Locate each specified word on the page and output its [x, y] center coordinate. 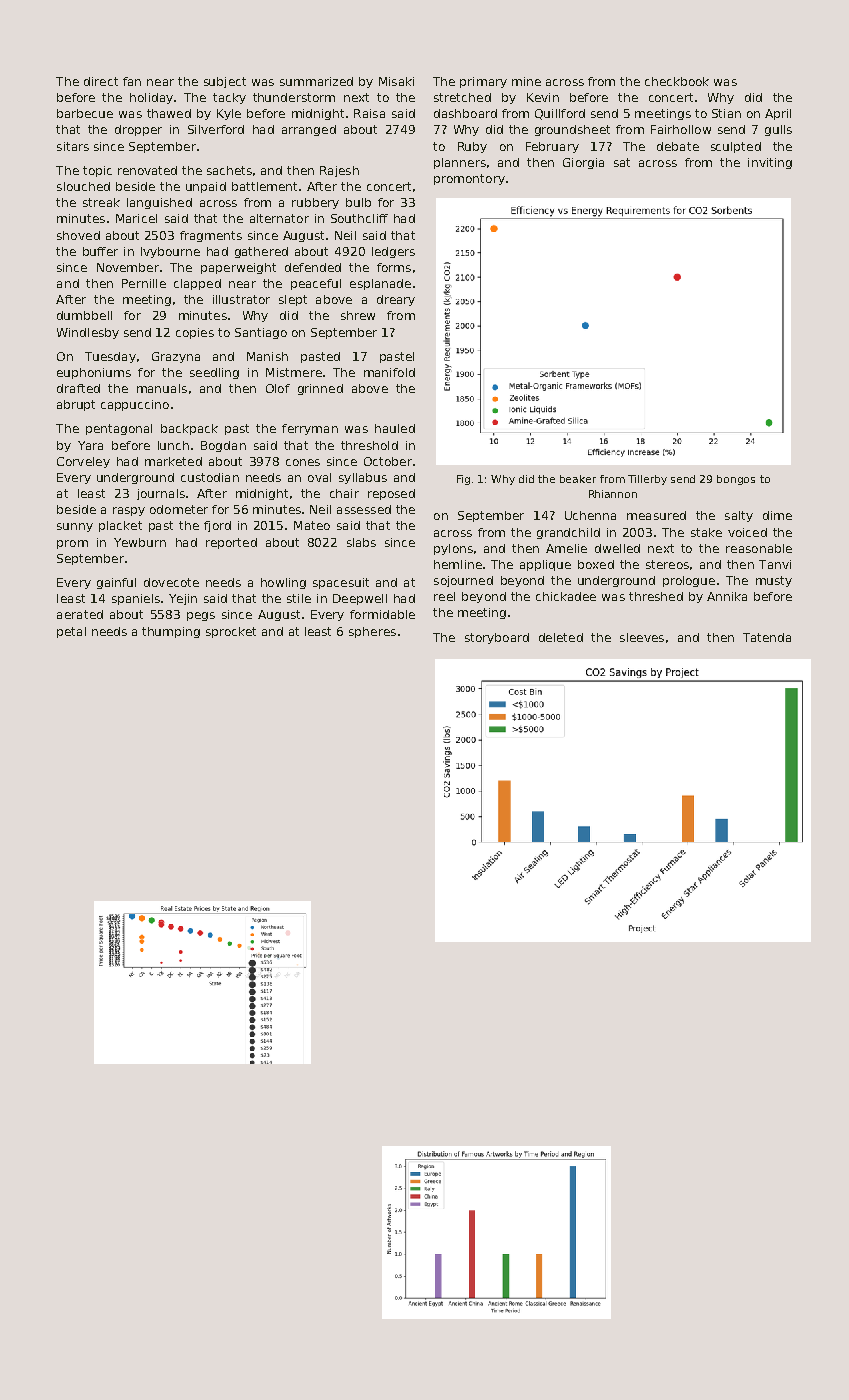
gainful [116, 583]
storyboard [497, 638]
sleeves [642, 637]
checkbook [677, 81]
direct [101, 81]
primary [483, 82]
